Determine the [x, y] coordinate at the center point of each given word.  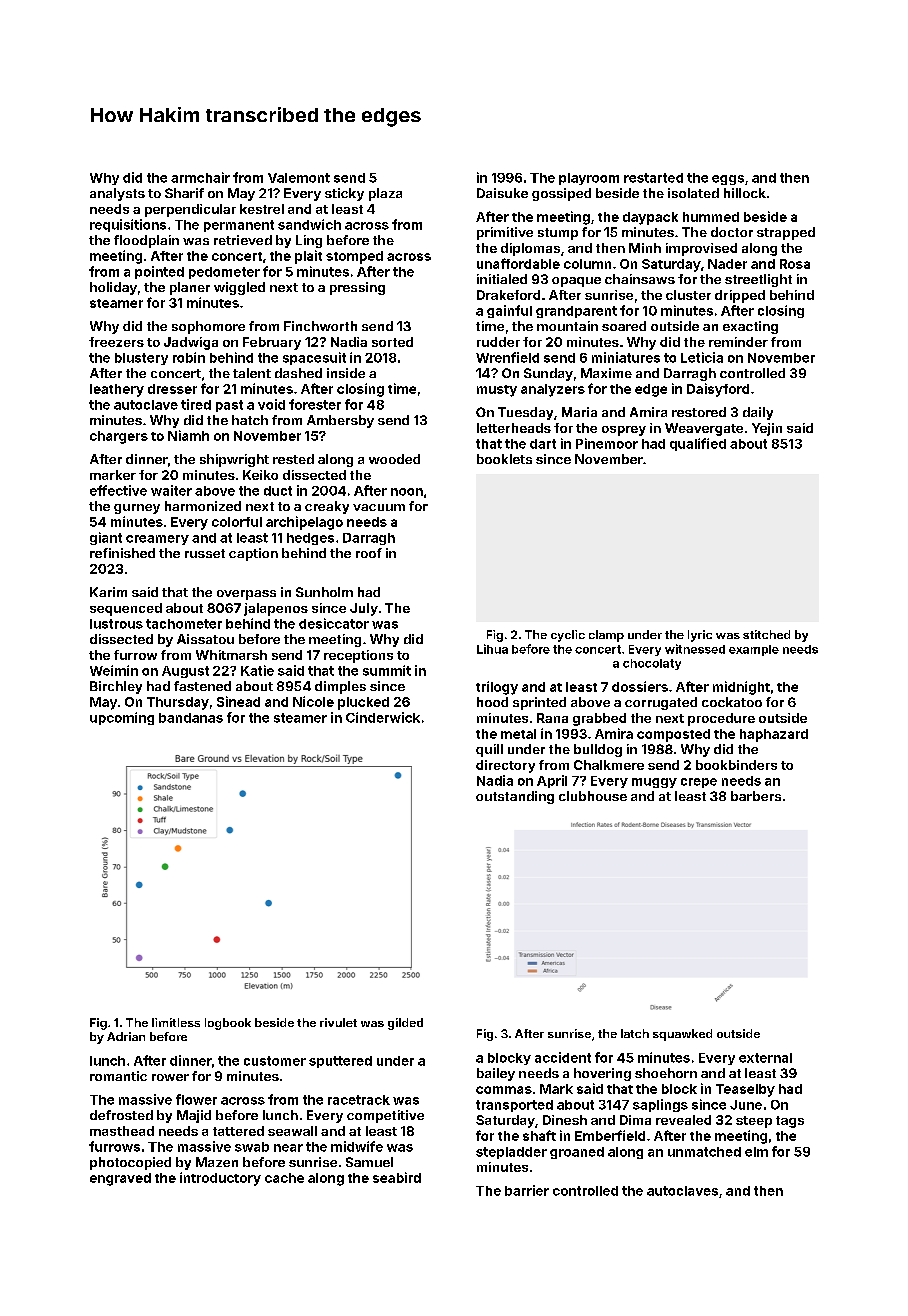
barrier [527, 1190]
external [765, 1058]
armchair [200, 177]
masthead [122, 1131]
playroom [589, 179]
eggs [728, 180]
